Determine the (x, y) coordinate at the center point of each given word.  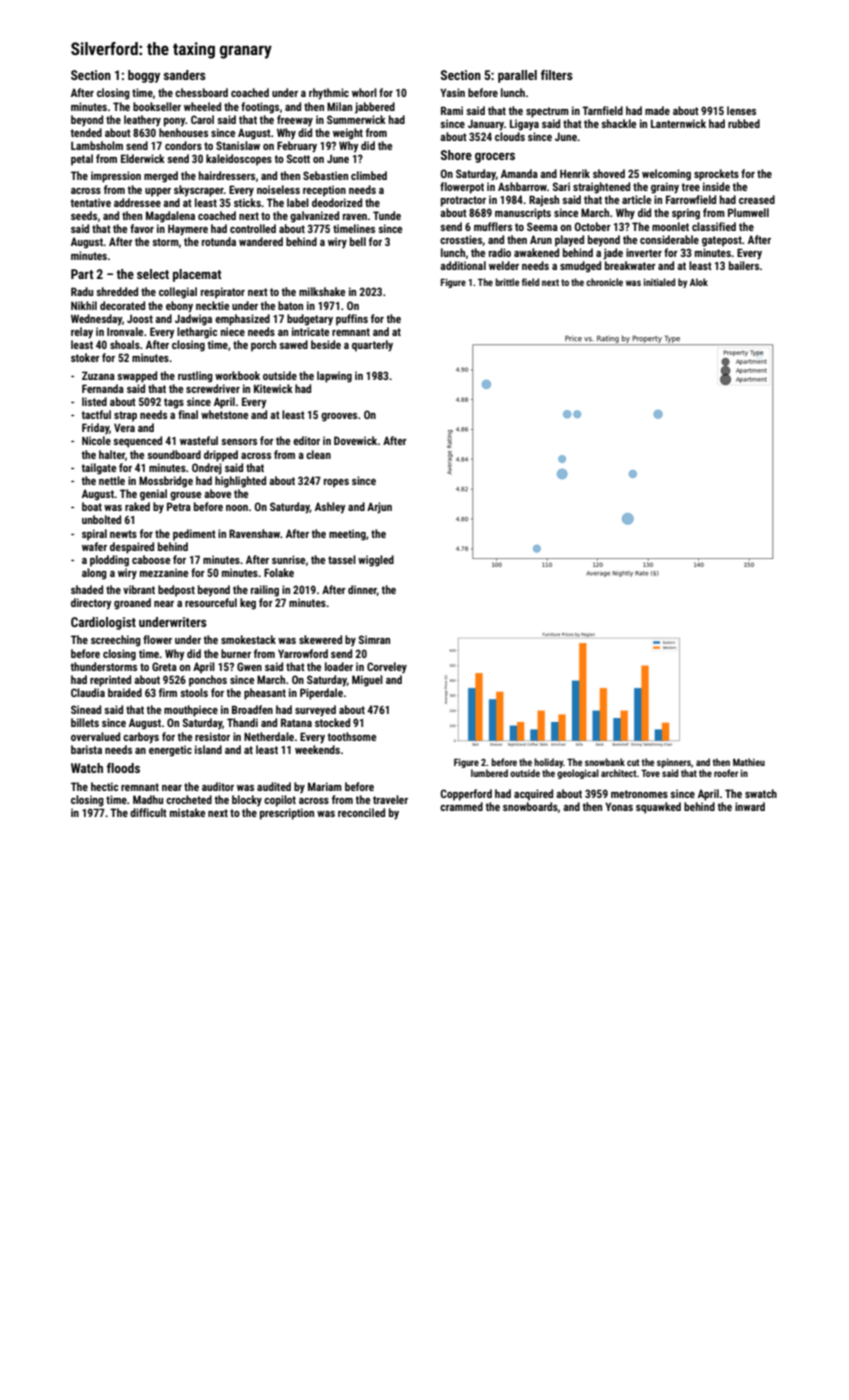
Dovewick (355, 440)
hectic (105, 786)
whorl (364, 92)
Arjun (379, 508)
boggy (144, 76)
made (657, 110)
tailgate (98, 469)
